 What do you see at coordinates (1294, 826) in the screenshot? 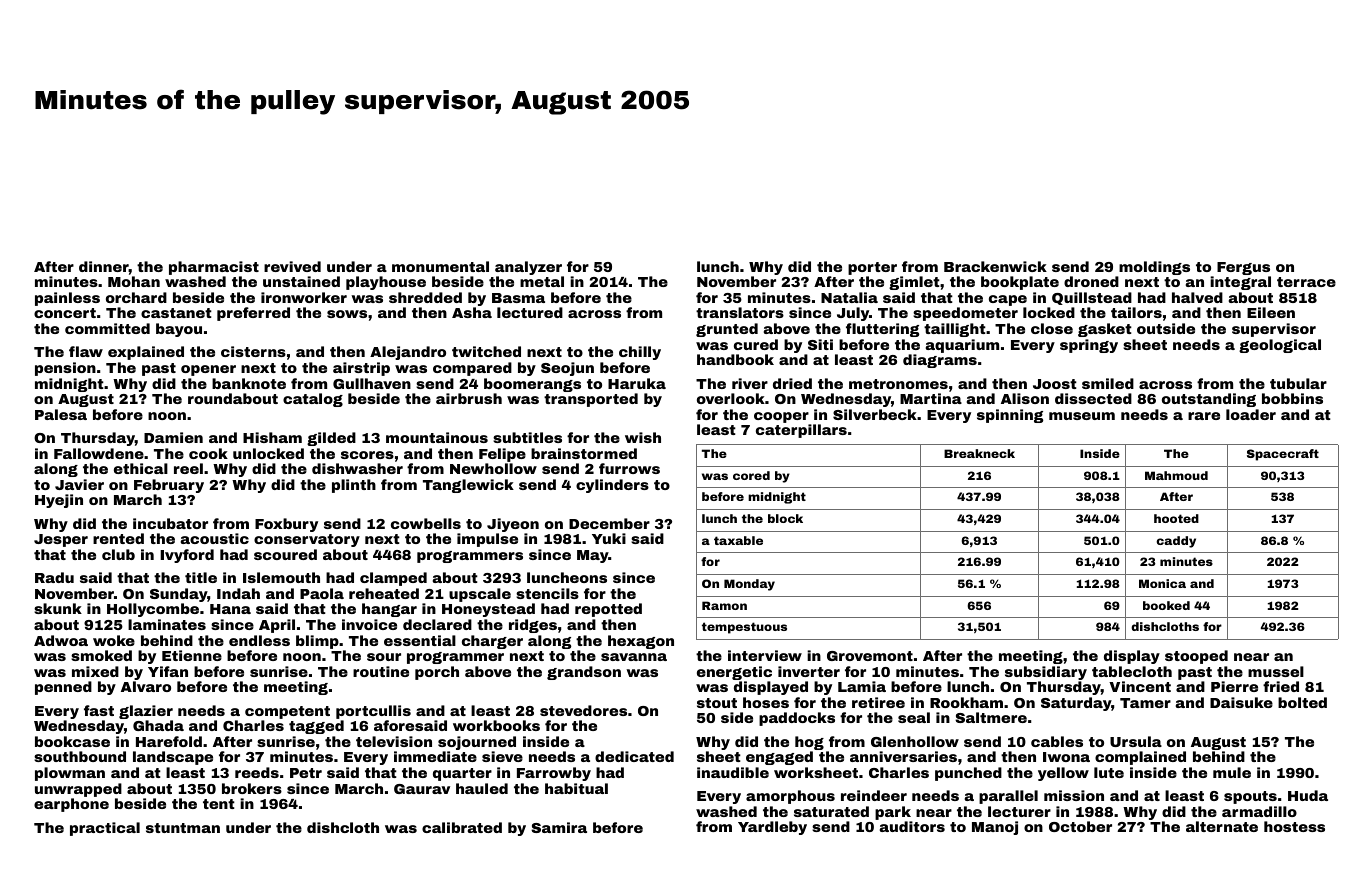
I see `hostess` at bounding box center [1294, 826].
